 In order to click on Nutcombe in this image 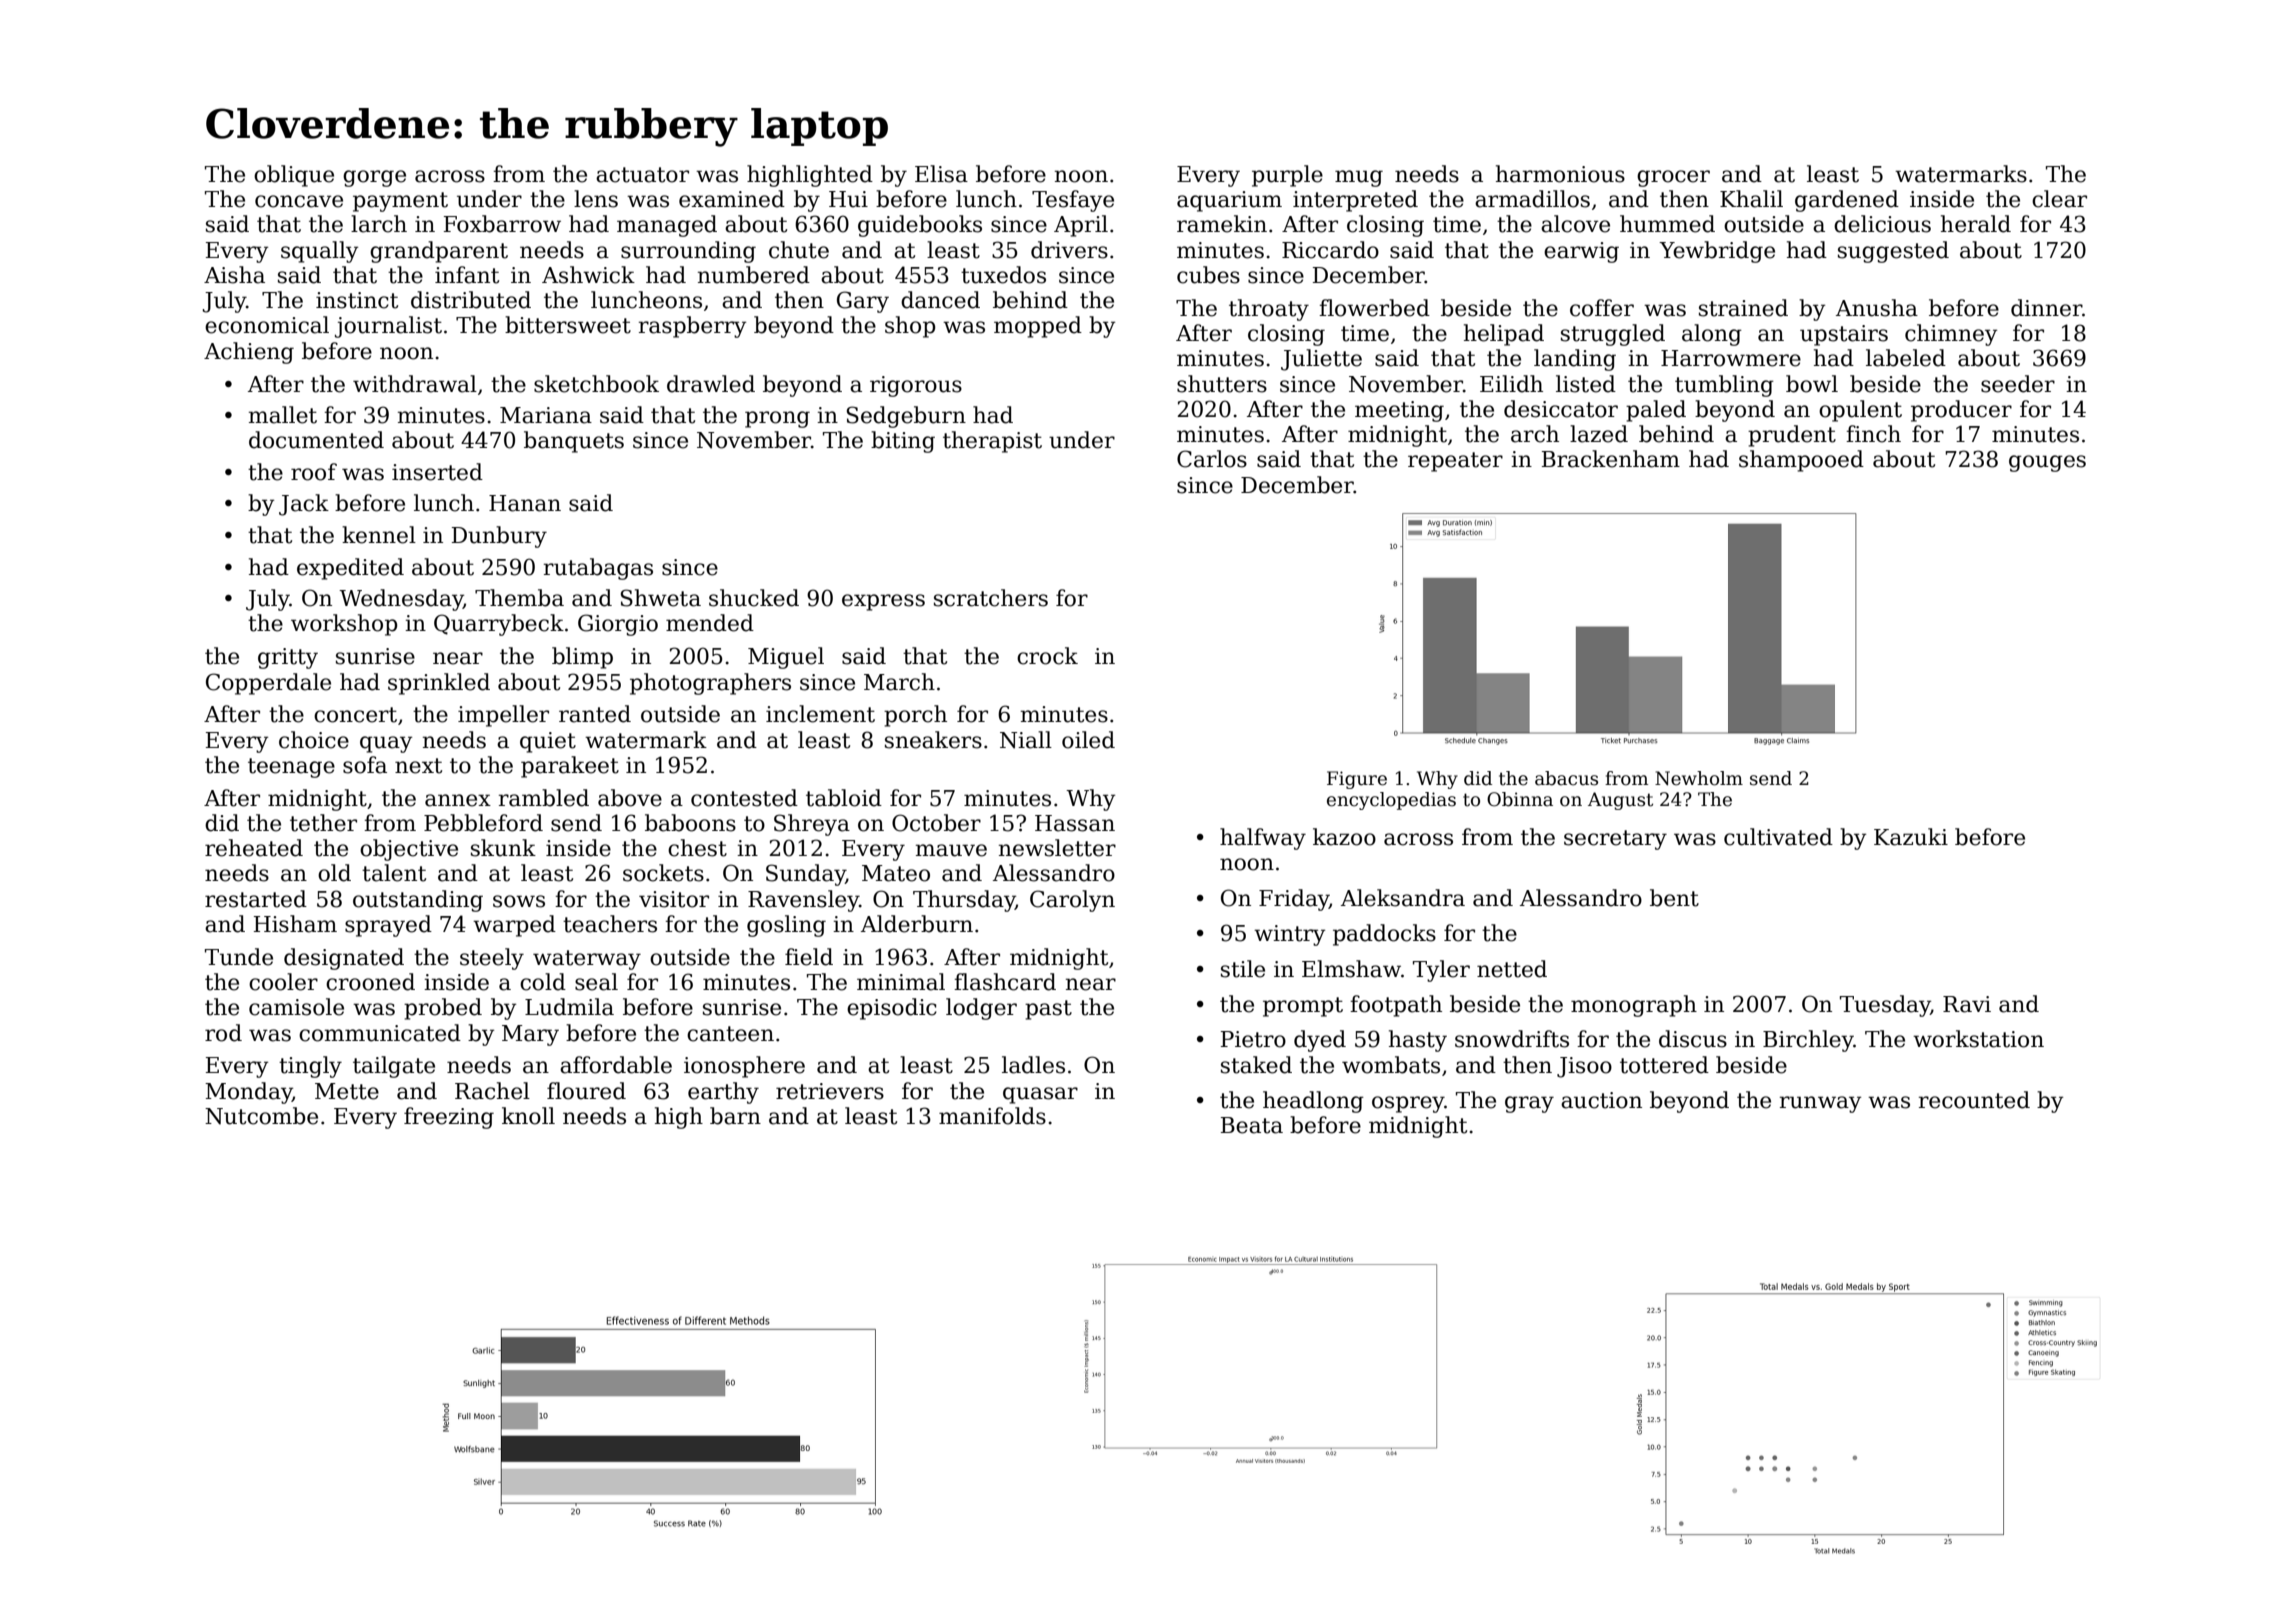, I will do `click(261, 1116)`.
